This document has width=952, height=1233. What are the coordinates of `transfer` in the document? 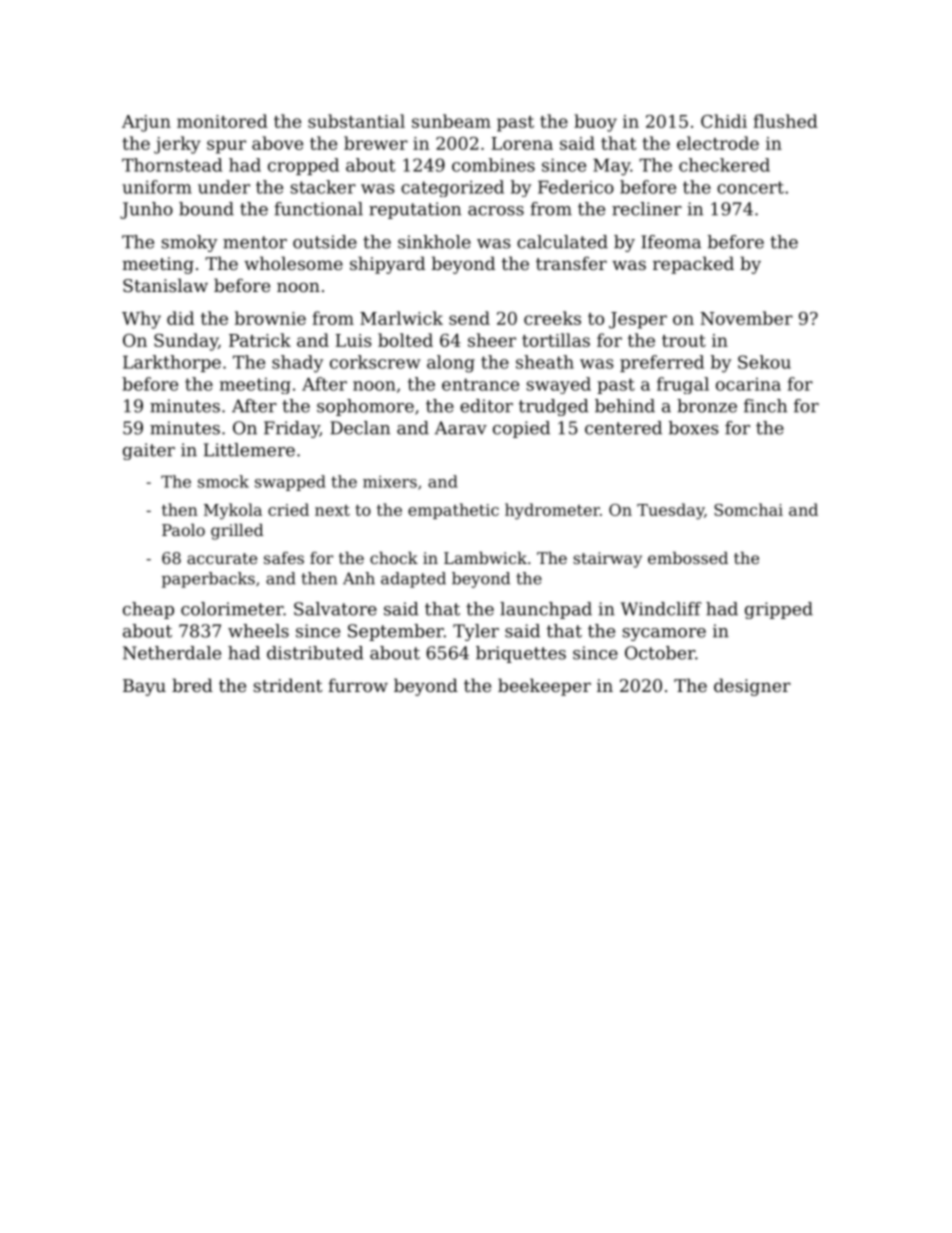 It's located at (571, 263).
